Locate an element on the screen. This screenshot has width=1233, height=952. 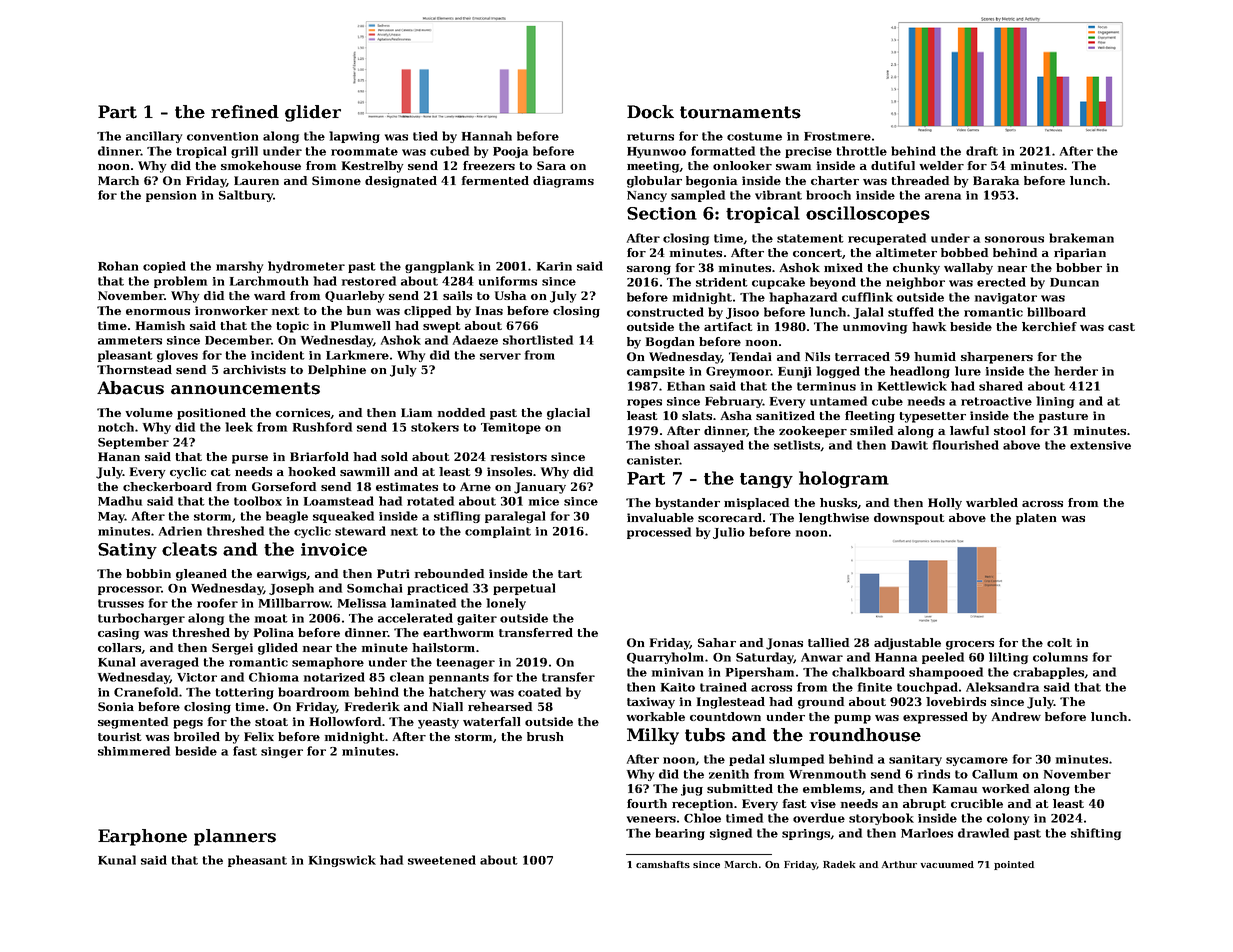
Adaeze is located at coordinates (475, 340).
